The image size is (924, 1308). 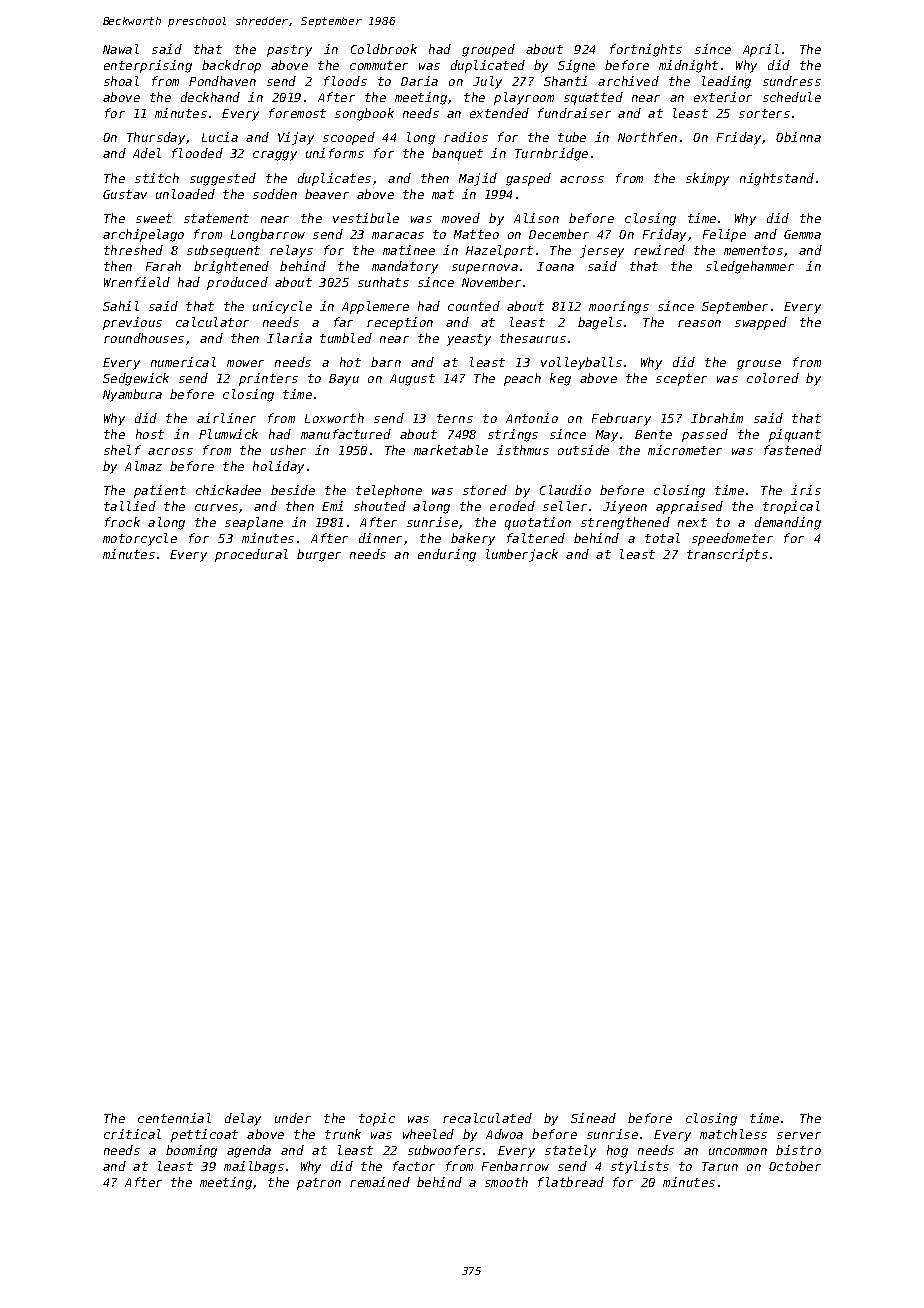 I want to click on marketable, so click(x=451, y=450).
